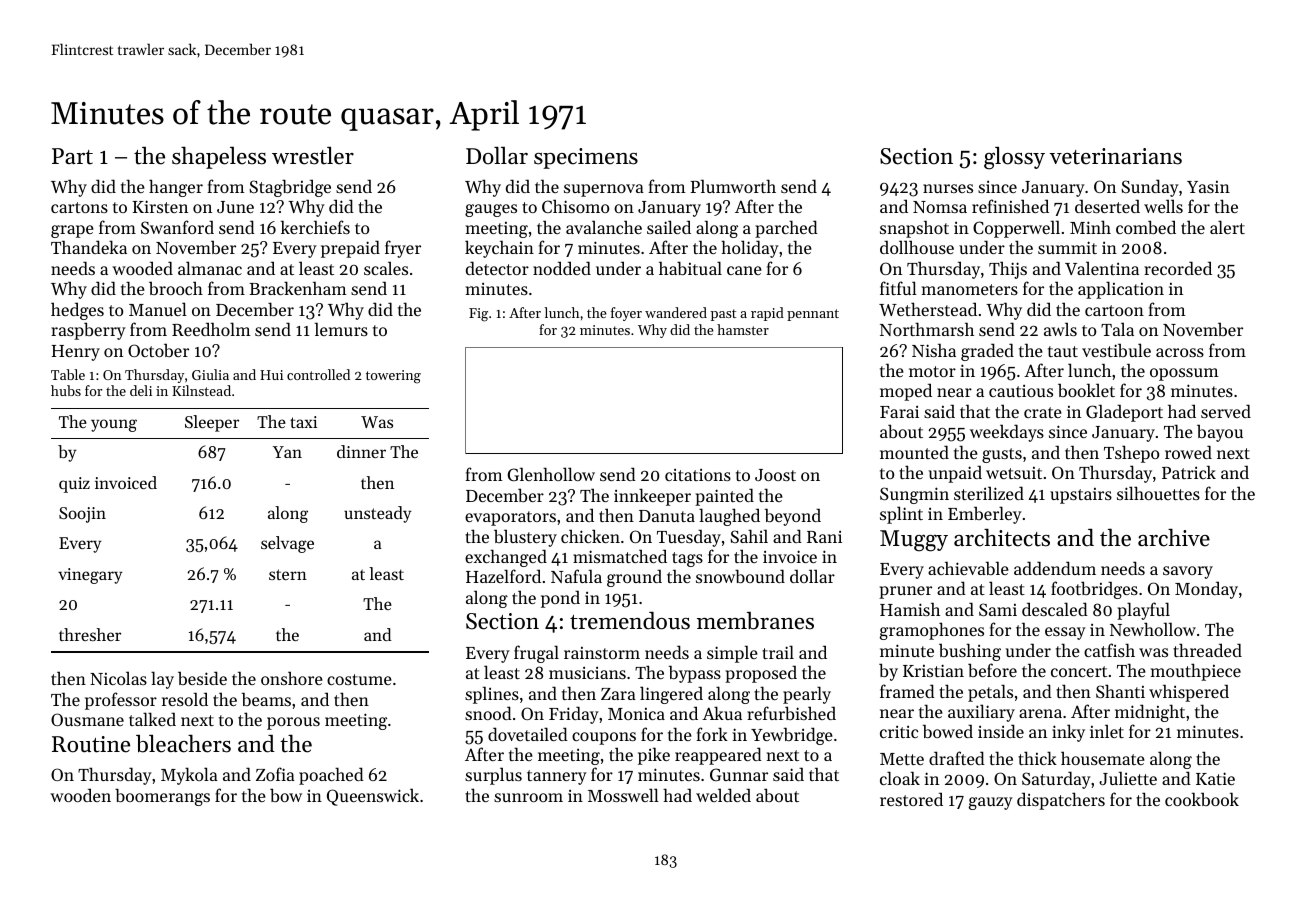 The width and height of the screenshot is (1308, 924). Describe the element at coordinates (1014, 158) in the screenshot. I see `glossy` at that location.
